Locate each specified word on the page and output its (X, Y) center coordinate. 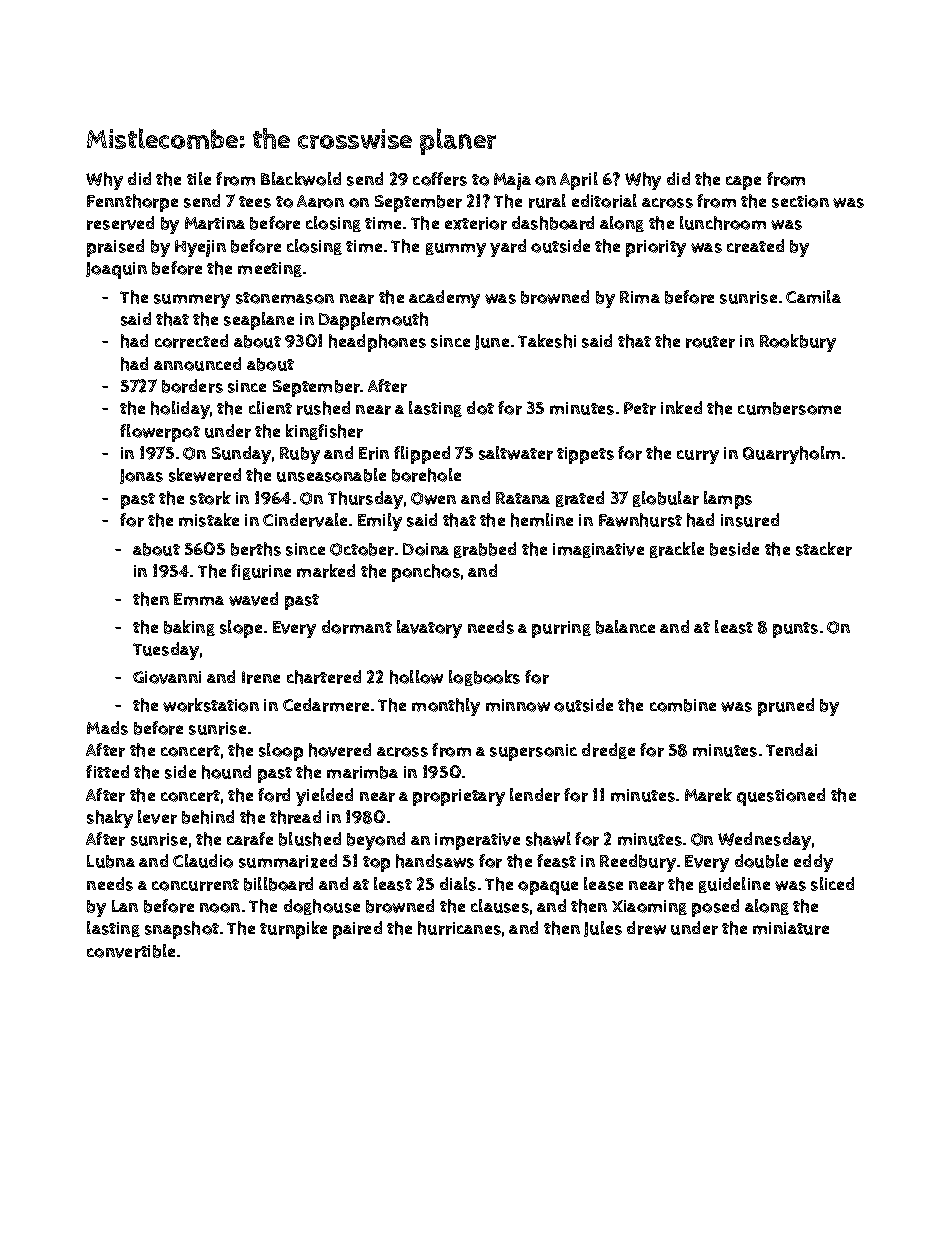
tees (255, 202)
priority (656, 248)
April (579, 181)
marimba (362, 772)
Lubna (111, 861)
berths (256, 549)
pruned (786, 707)
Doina (426, 549)
